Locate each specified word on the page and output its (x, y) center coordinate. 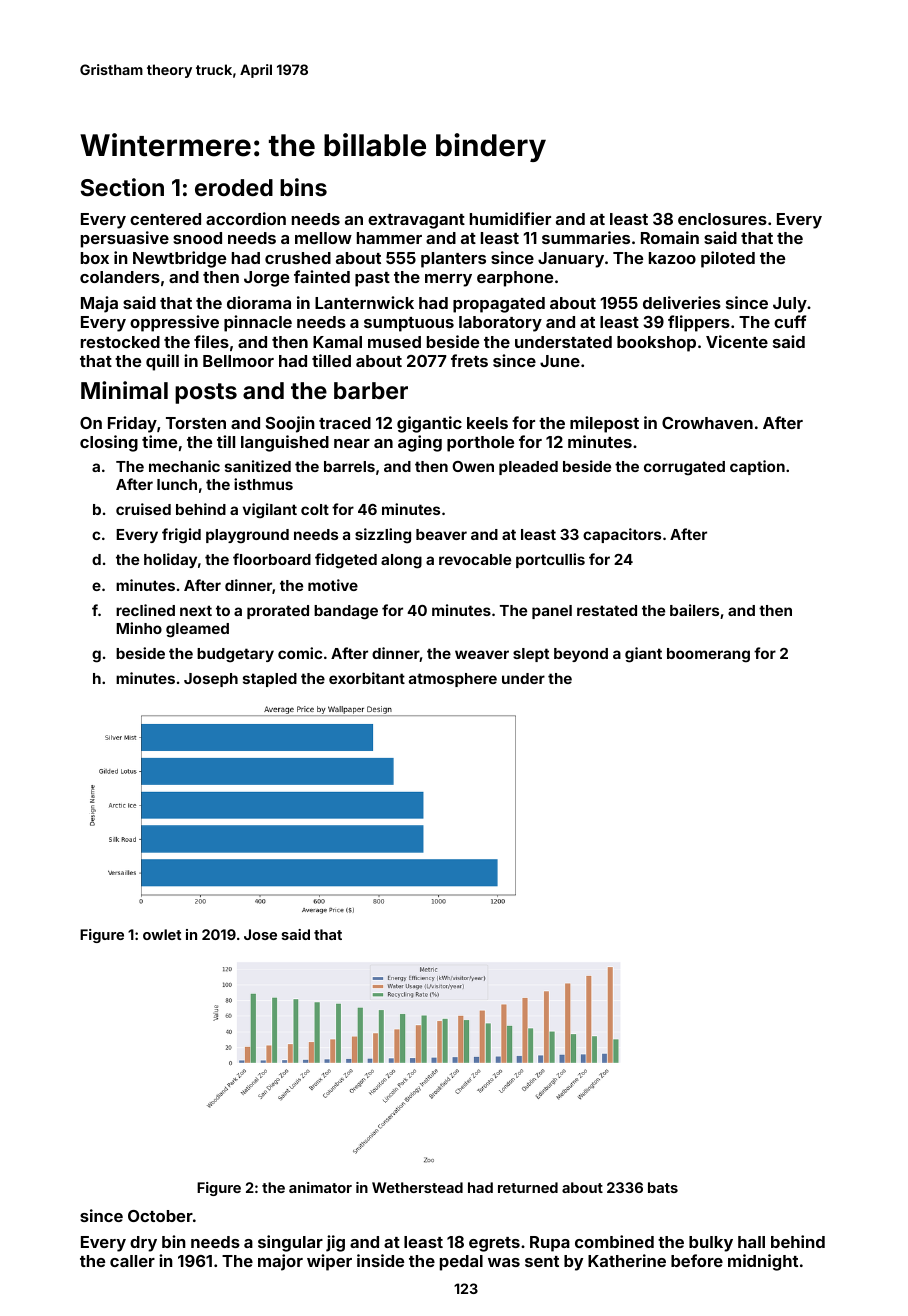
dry (143, 1244)
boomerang (708, 655)
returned (528, 1187)
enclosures (722, 219)
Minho (139, 628)
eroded (234, 187)
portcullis (550, 560)
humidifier (510, 218)
